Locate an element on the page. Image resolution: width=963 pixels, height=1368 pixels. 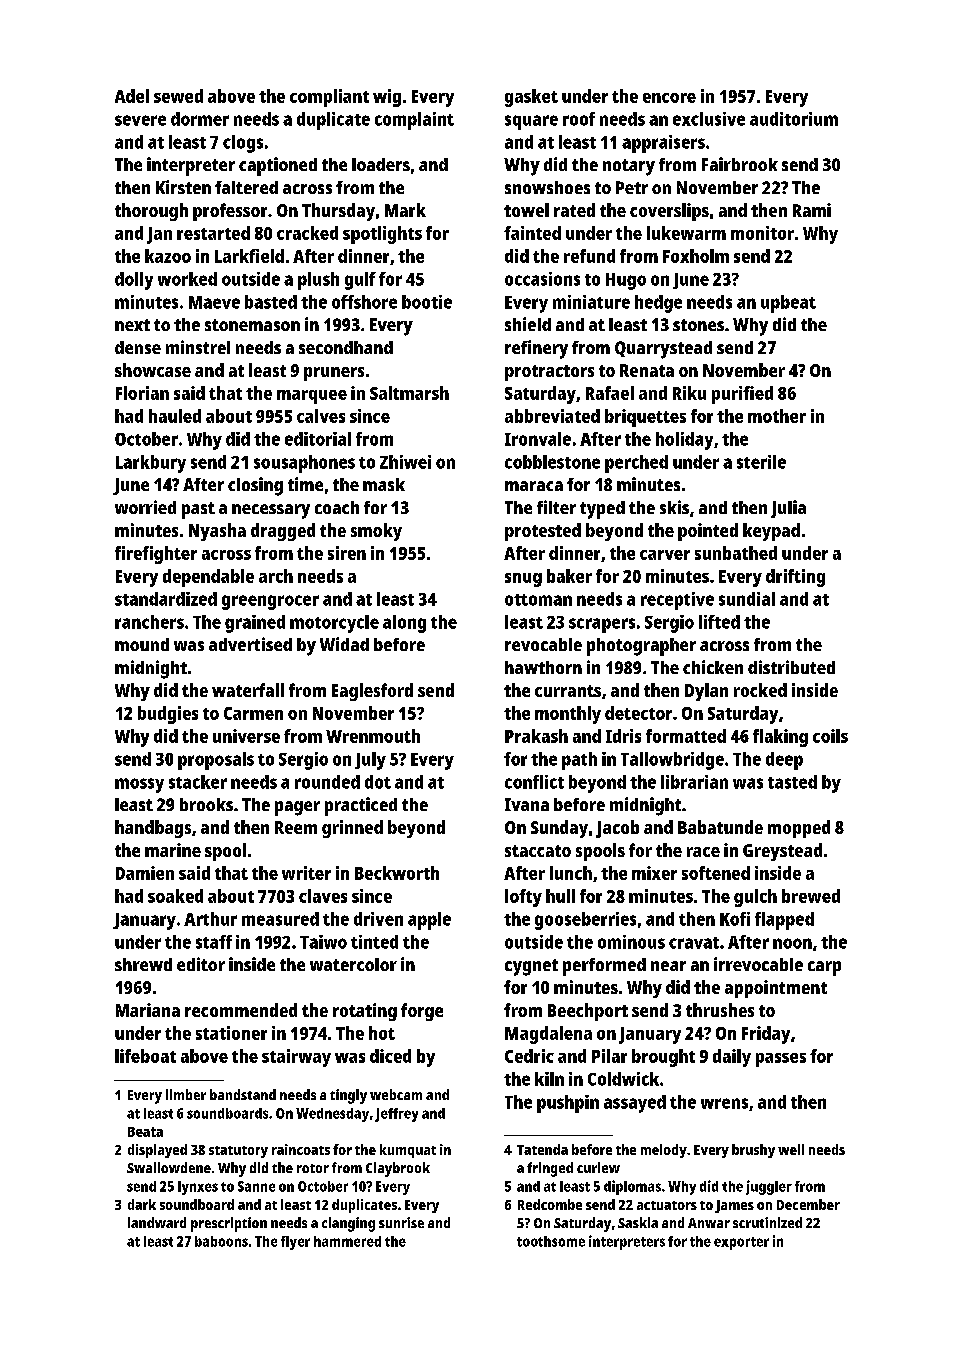
protractors is located at coordinates (549, 373).
